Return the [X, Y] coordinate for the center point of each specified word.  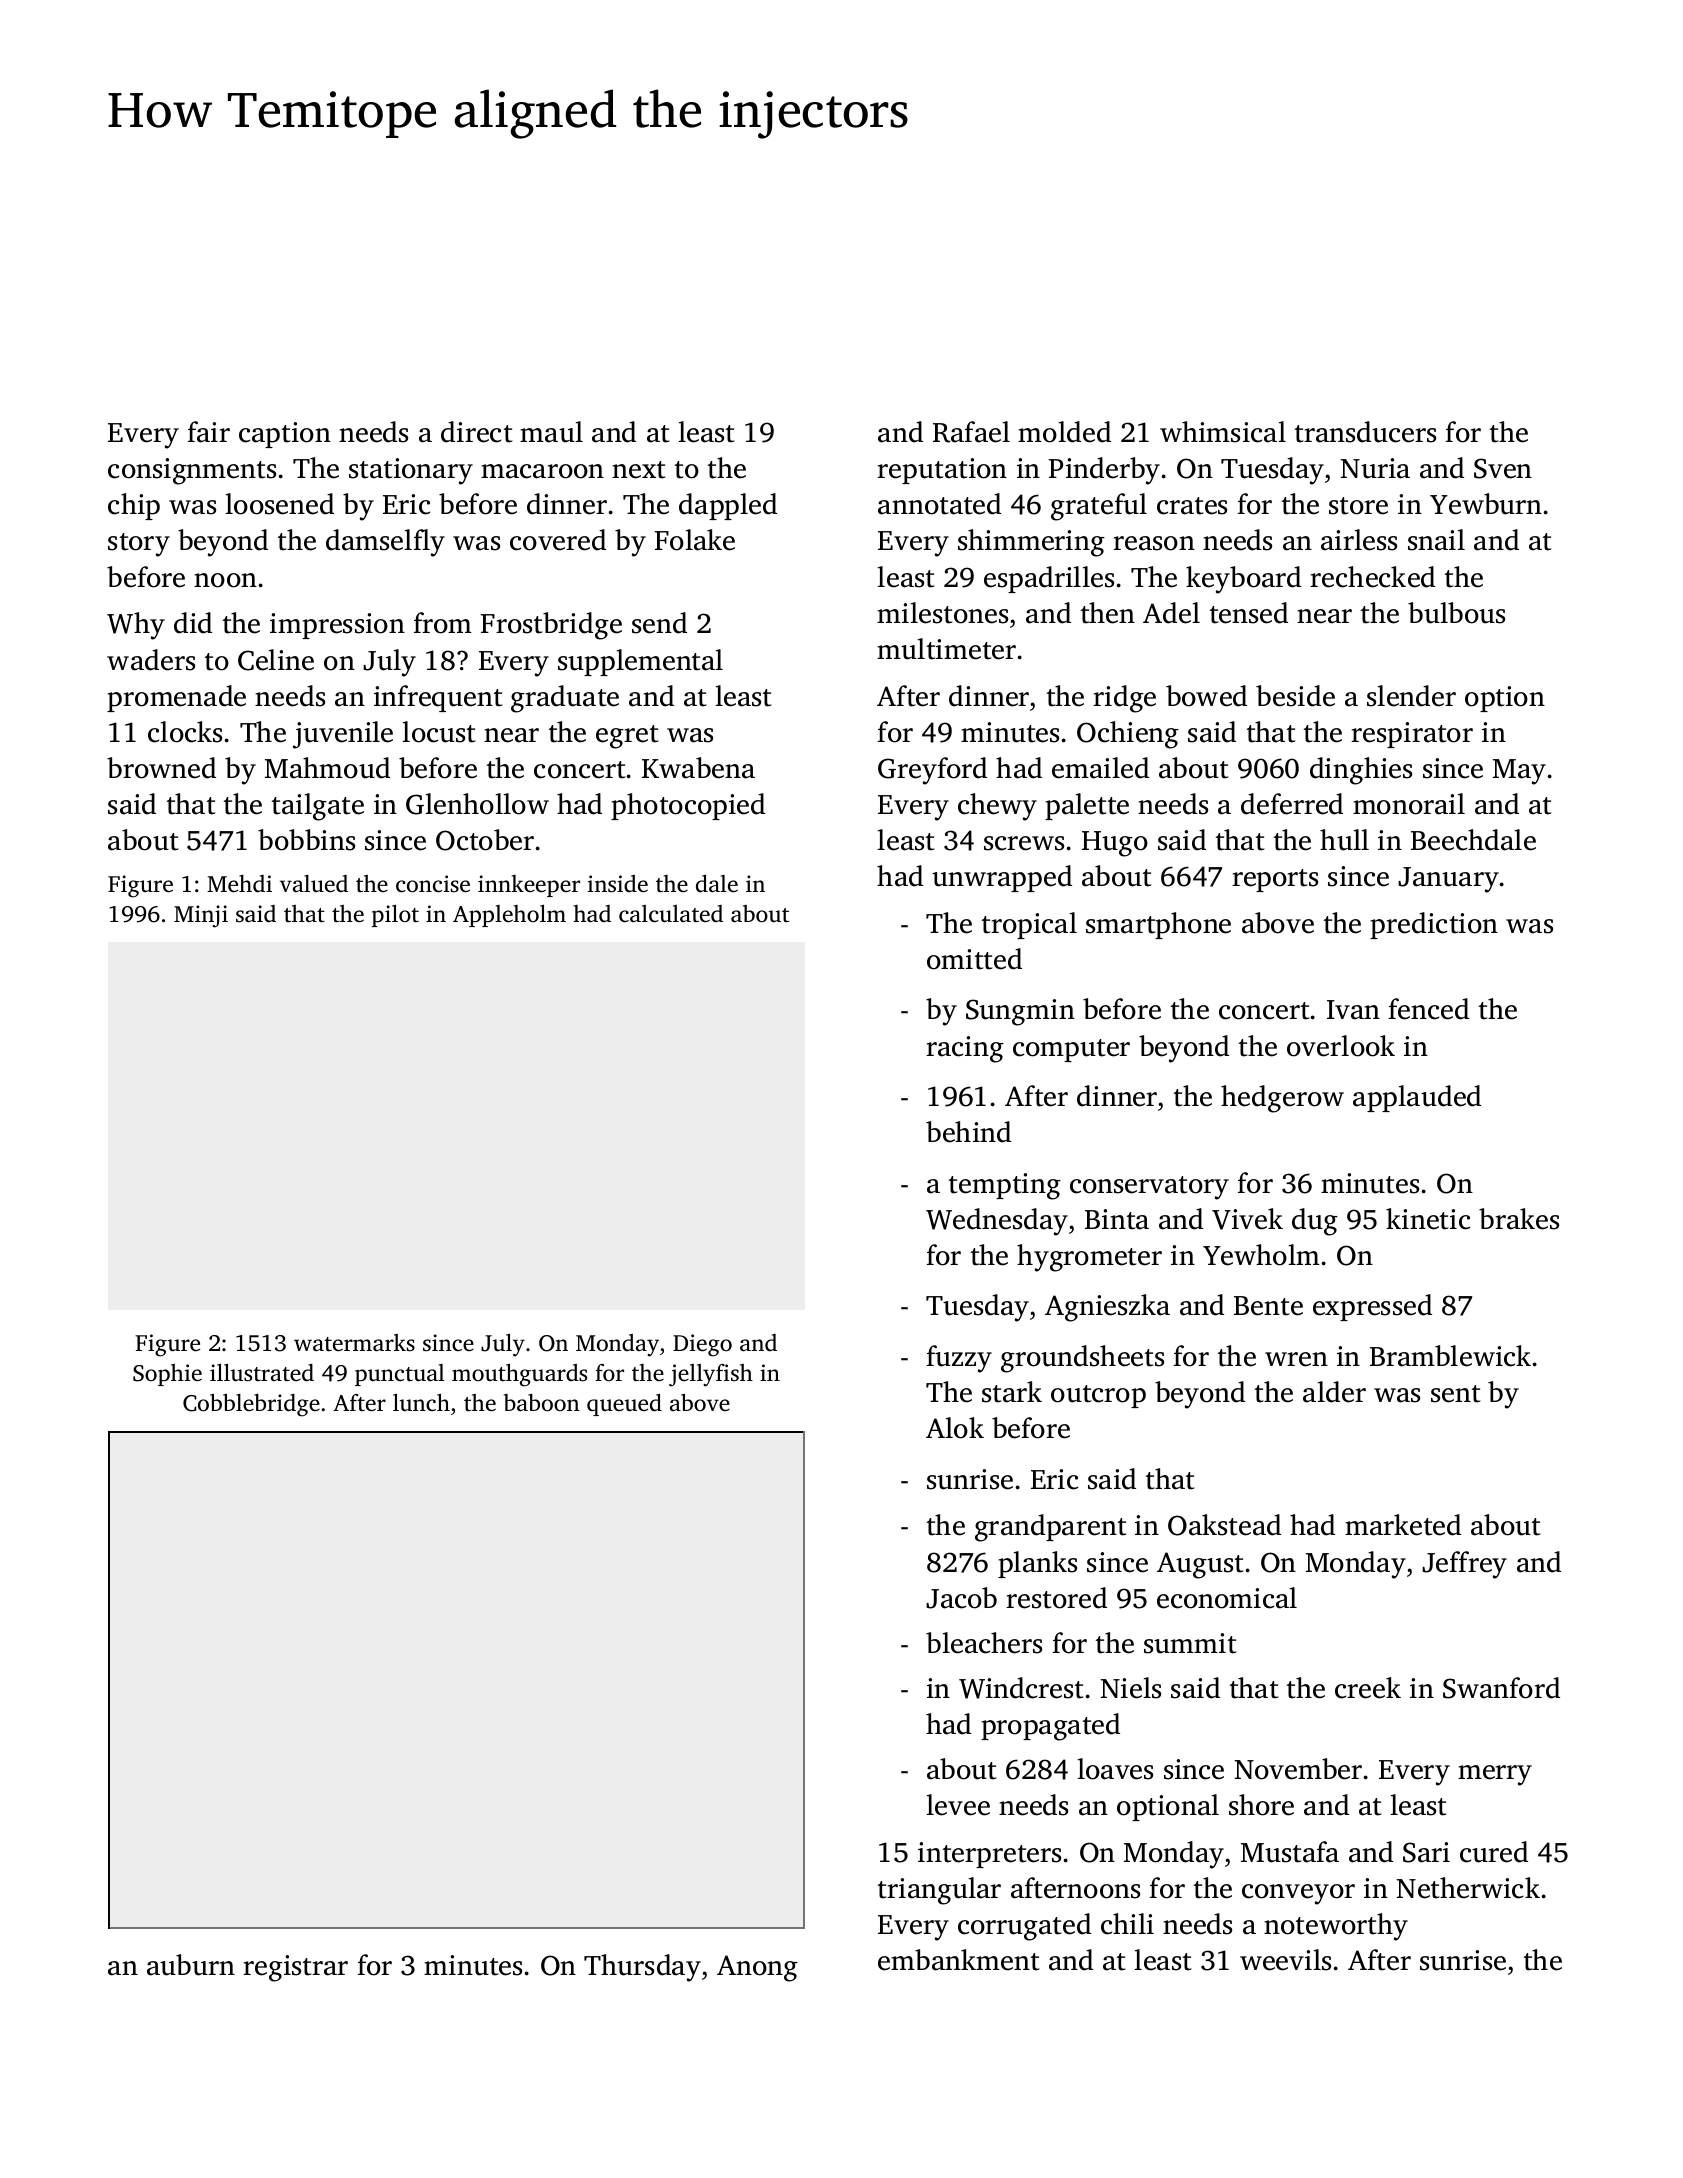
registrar [295, 1968]
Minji [201, 916]
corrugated [1024, 1927]
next [638, 470]
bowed [1206, 696]
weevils [1285, 1960]
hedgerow [1282, 1099]
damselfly [385, 543]
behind [968, 1132]
